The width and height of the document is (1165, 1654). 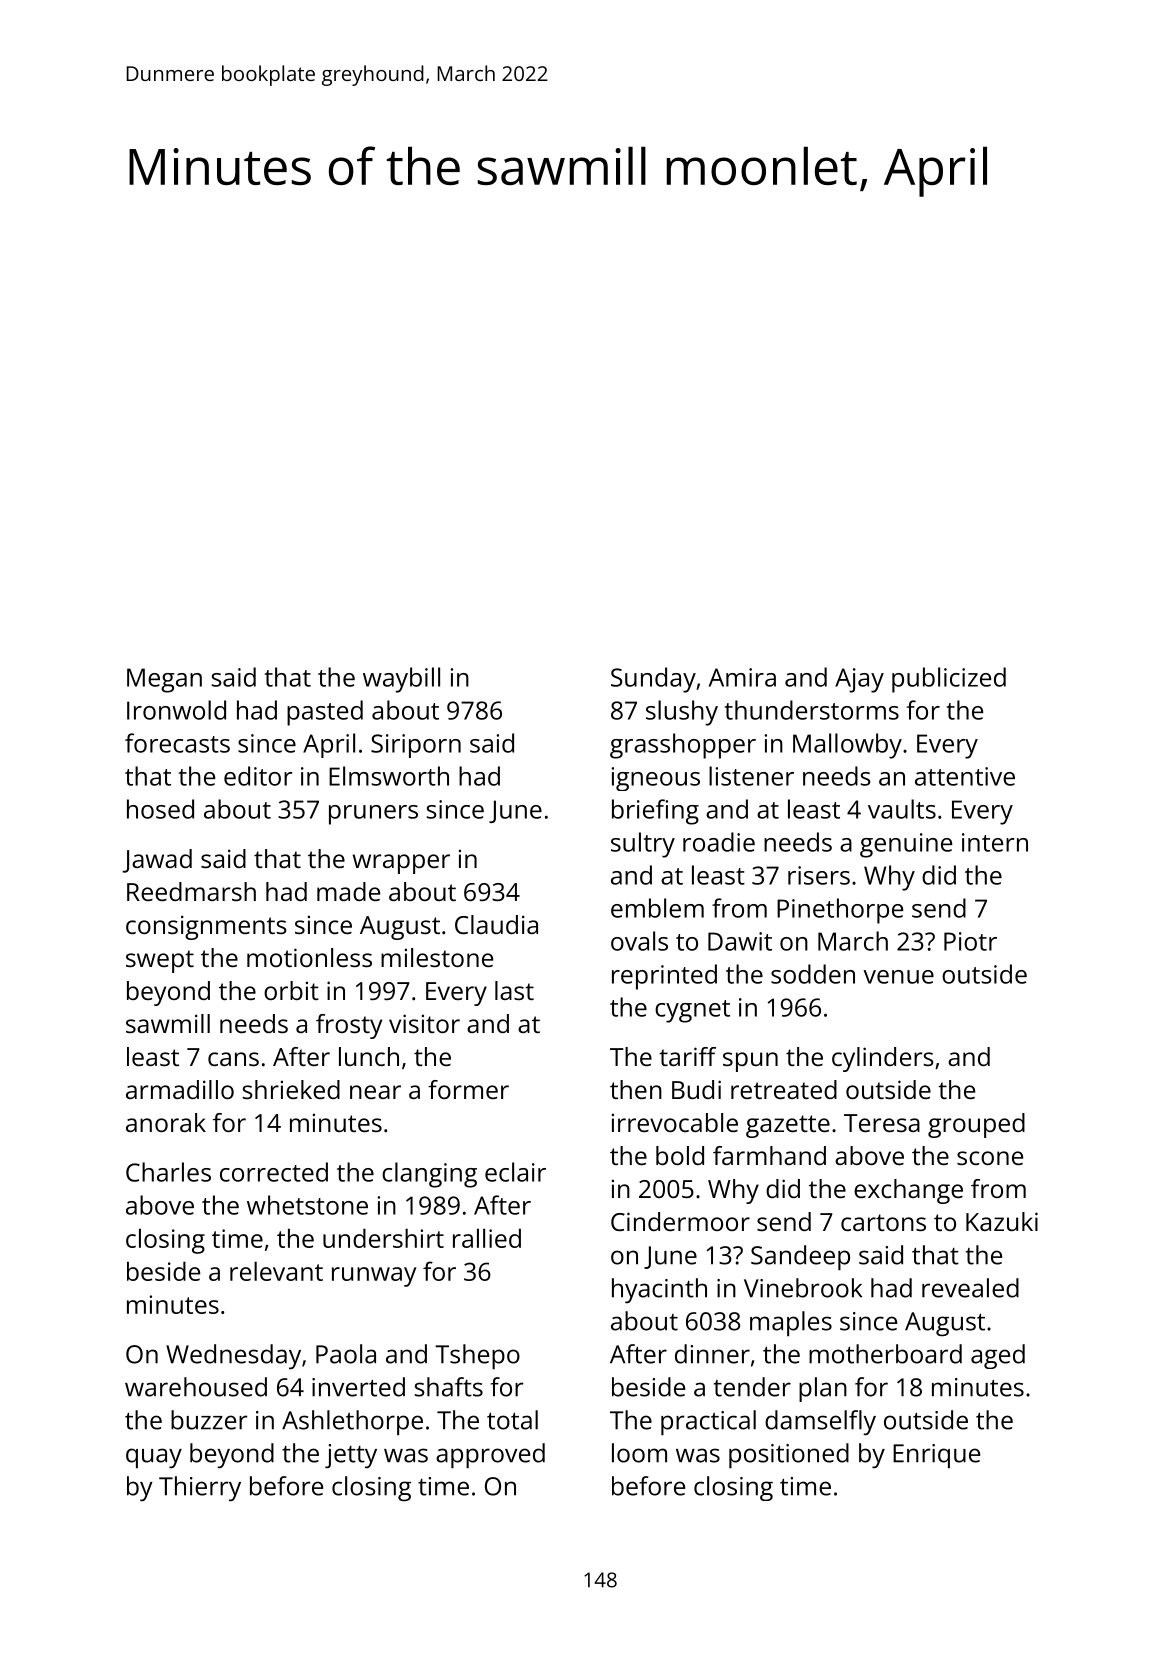 What do you see at coordinates (976, 1125) in the document?
I see `grouped` at bounding box center [976, 1125].
